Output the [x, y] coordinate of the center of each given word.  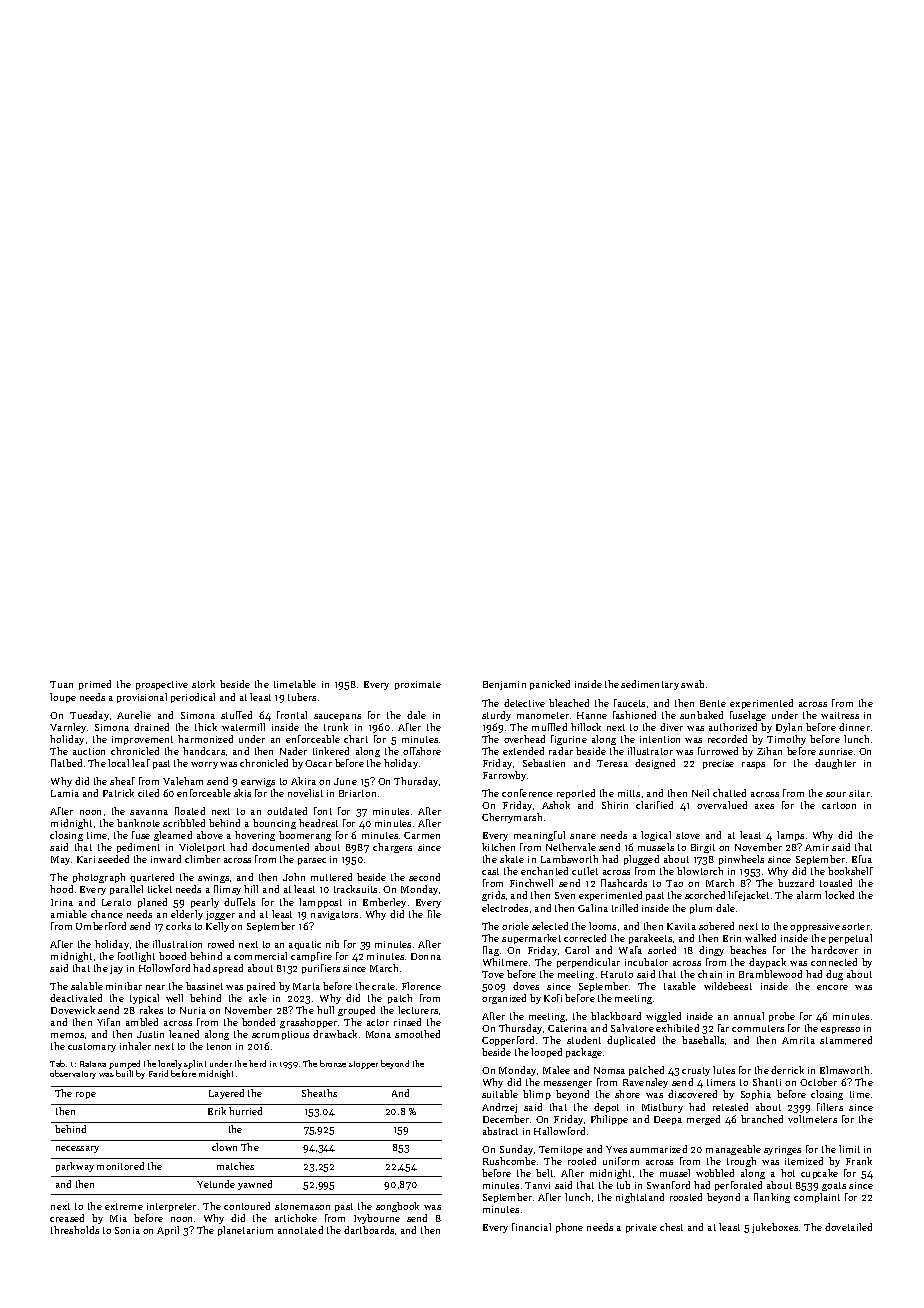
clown [224, 1147]
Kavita [681, 926]
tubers [302, 697]
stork [203, 684]
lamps [790, 836]
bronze [333, 1063]
